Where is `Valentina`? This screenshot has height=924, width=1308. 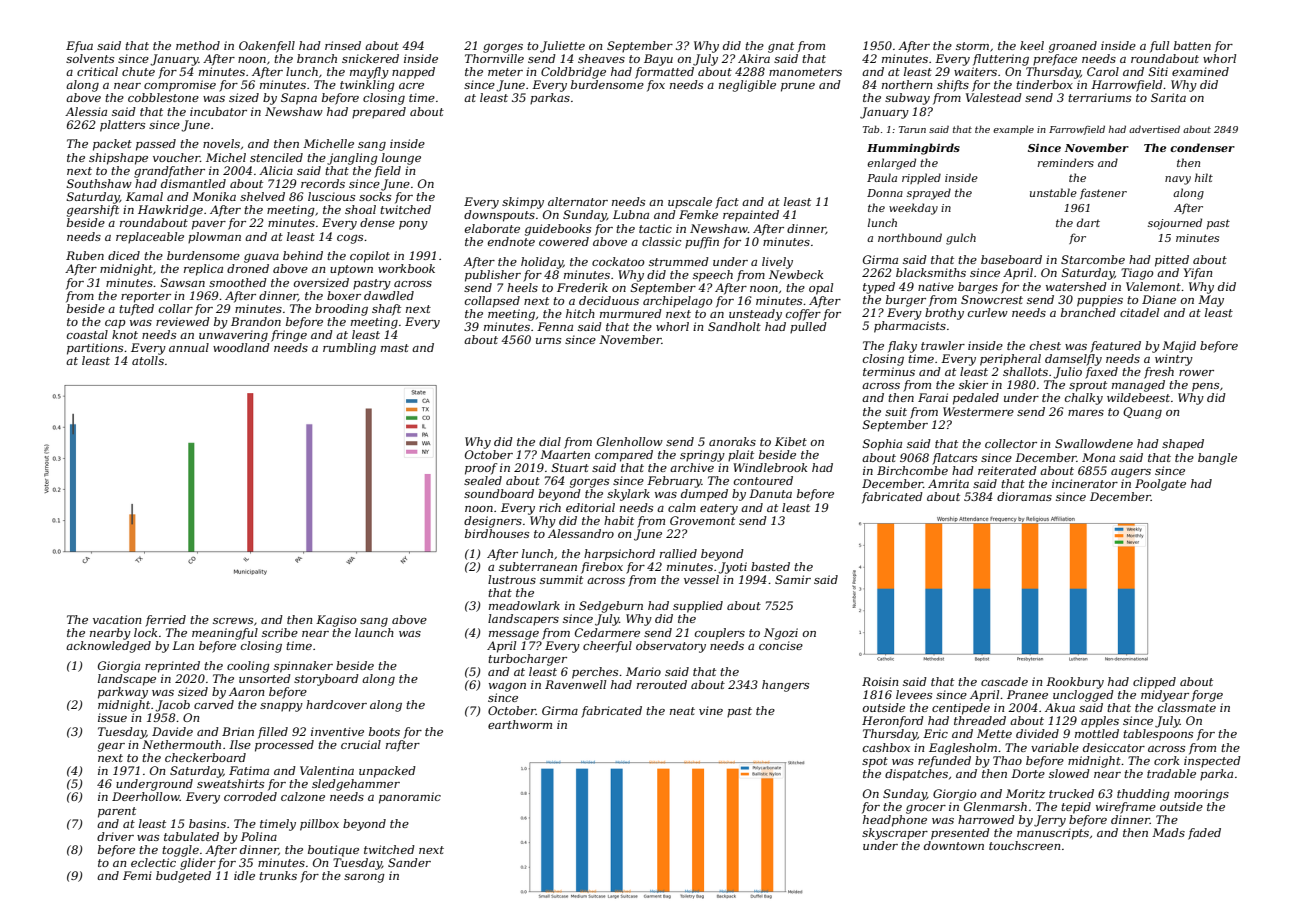
Valentina is located at coordinates (327, 770).
